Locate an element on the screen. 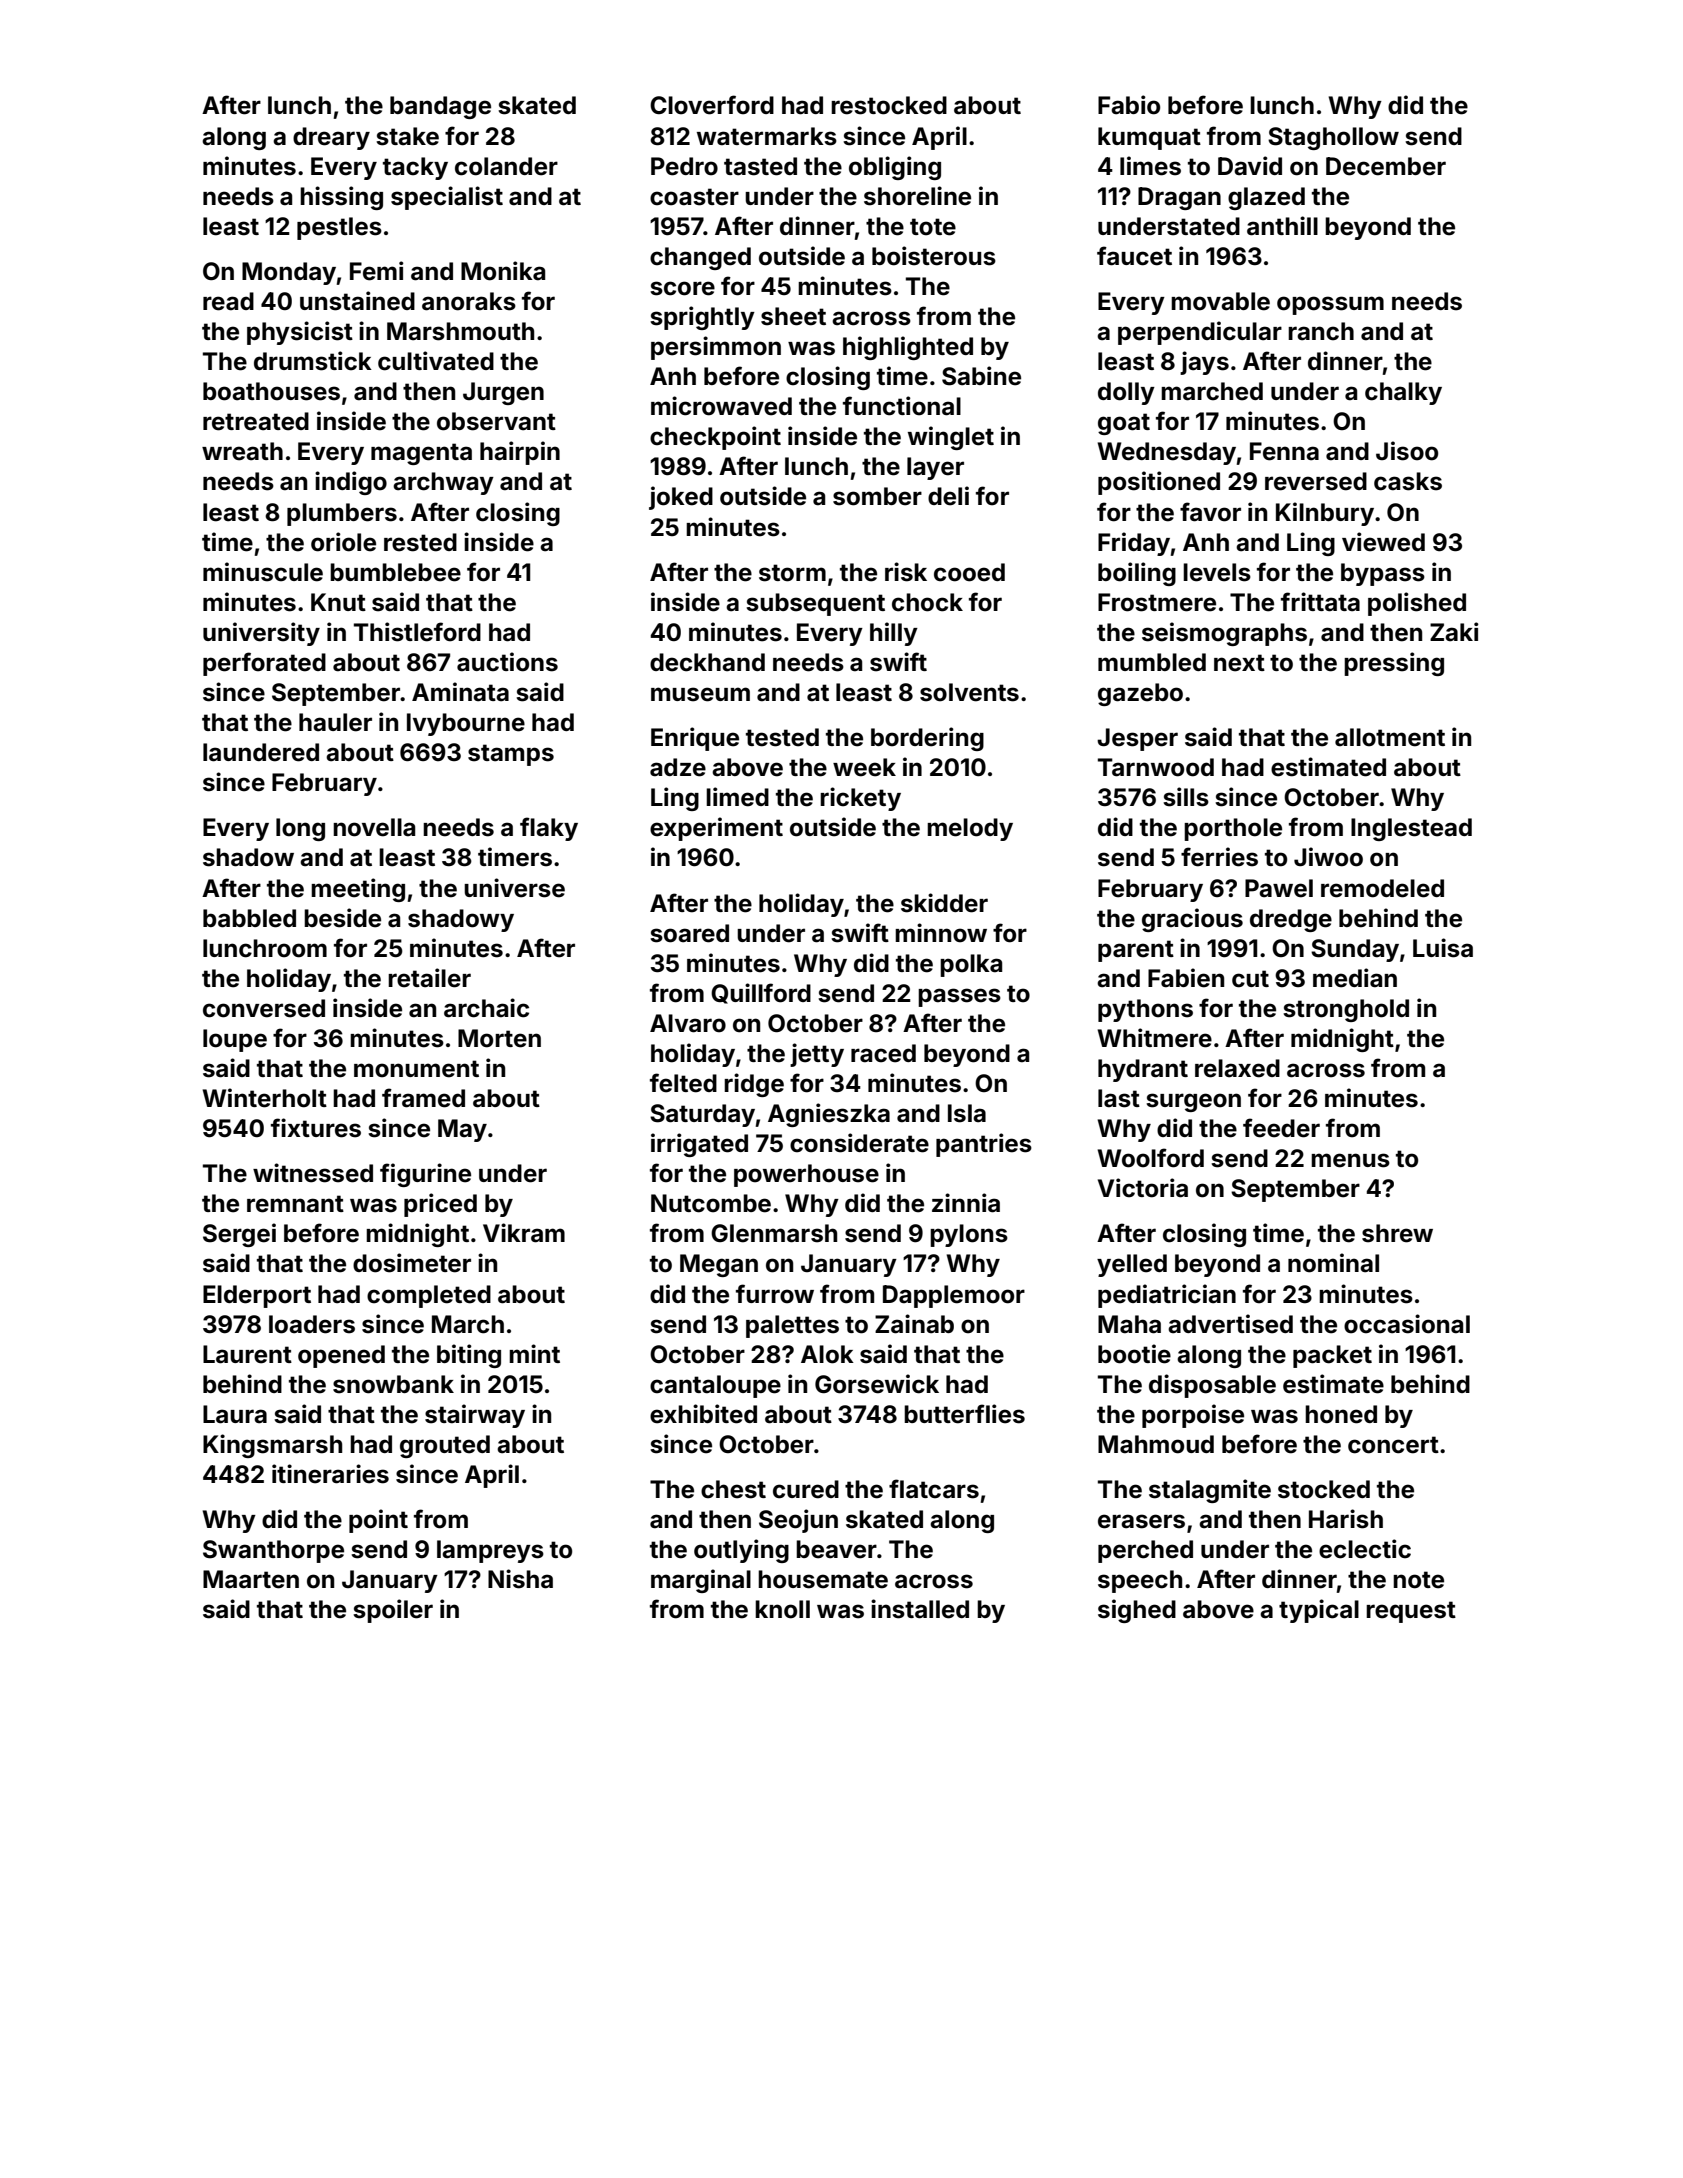  skidder is located at coordinates (944, 903).
